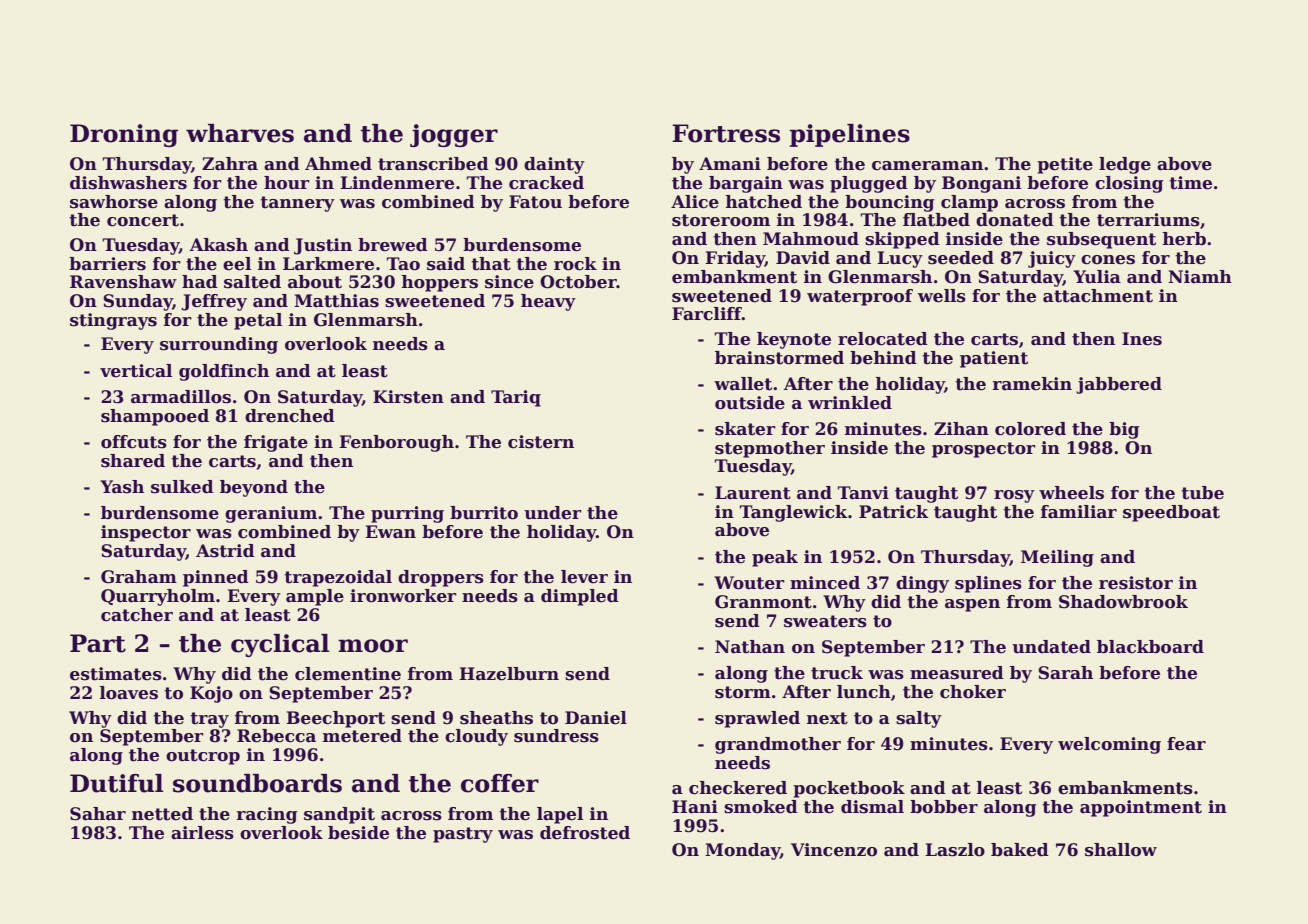 The image size is (1308, 924). Describe the element at coordinates (348, 674) in the document. I see `clementine` at that location.
